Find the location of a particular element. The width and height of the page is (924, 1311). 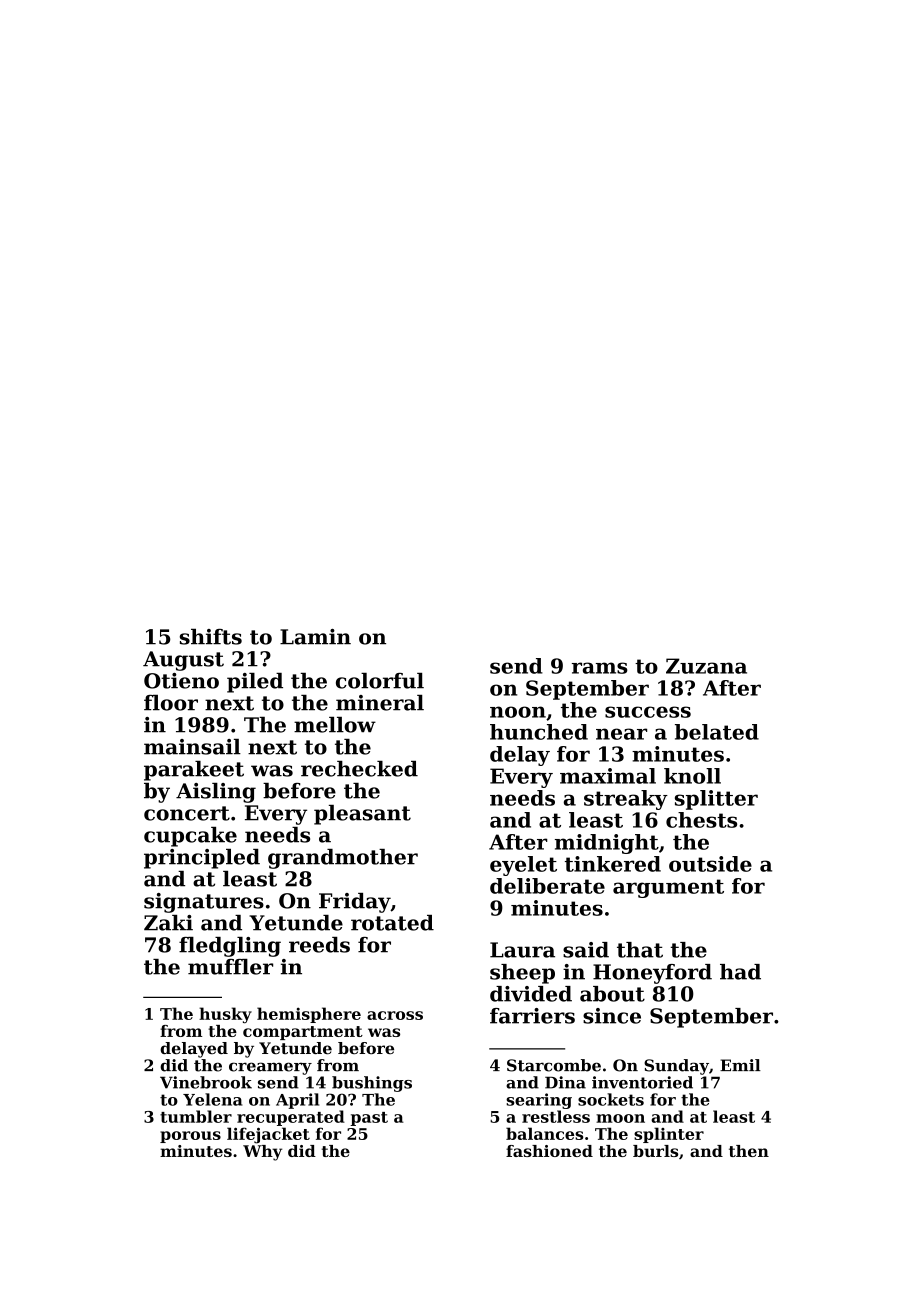

Lamin is located at coordinates (315, 637).
